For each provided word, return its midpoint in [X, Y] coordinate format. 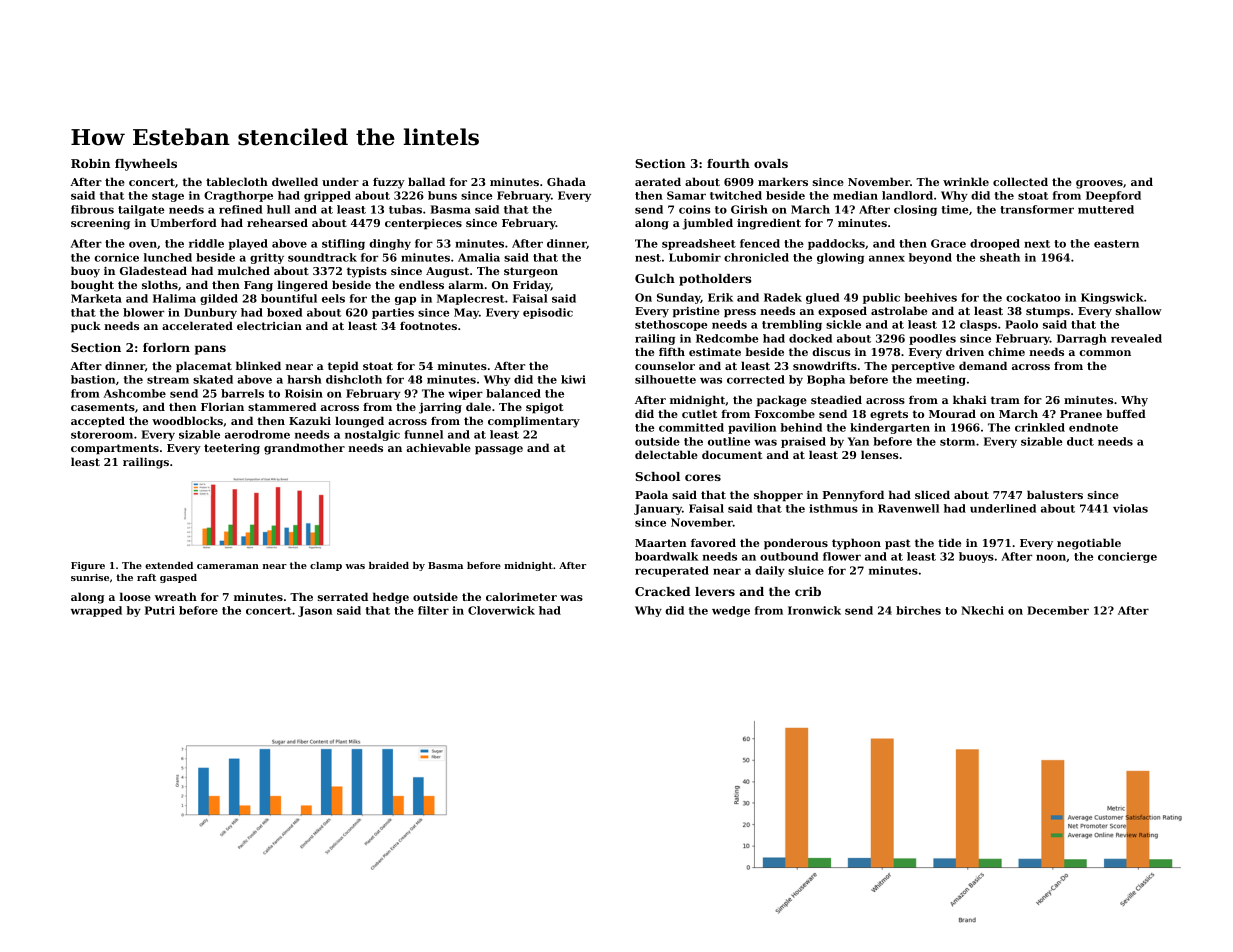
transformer [1037, 209]
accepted [98, 422]
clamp [326, 566]
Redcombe [727, 338]
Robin [90, 163]
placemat [204, 367]
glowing [840, 258]
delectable [666, 454]
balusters [1055, 494]
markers [783, 181]
